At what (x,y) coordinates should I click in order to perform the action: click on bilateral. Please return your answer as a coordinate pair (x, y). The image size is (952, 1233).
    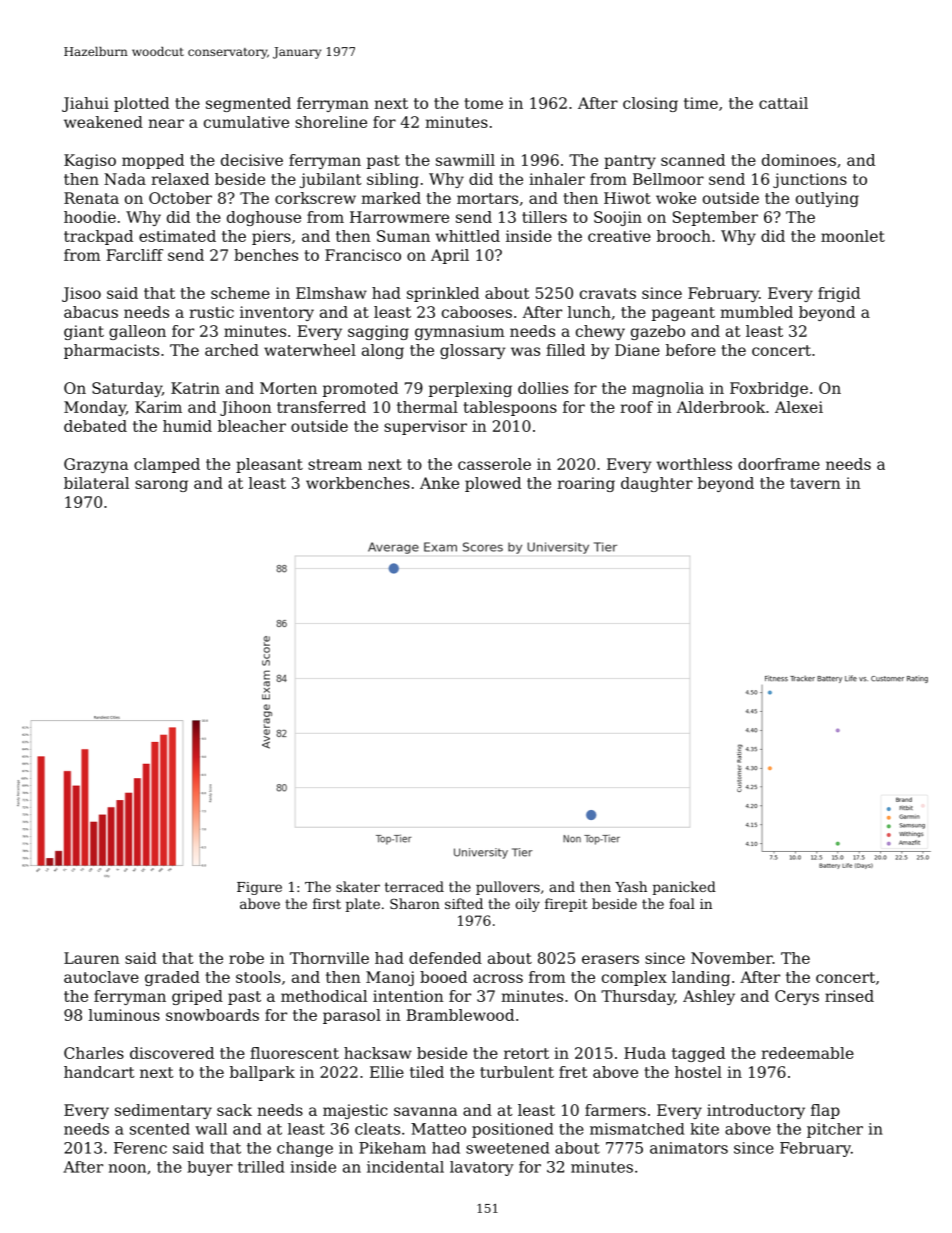
    Looking at the image, I should click on (96, 483).
